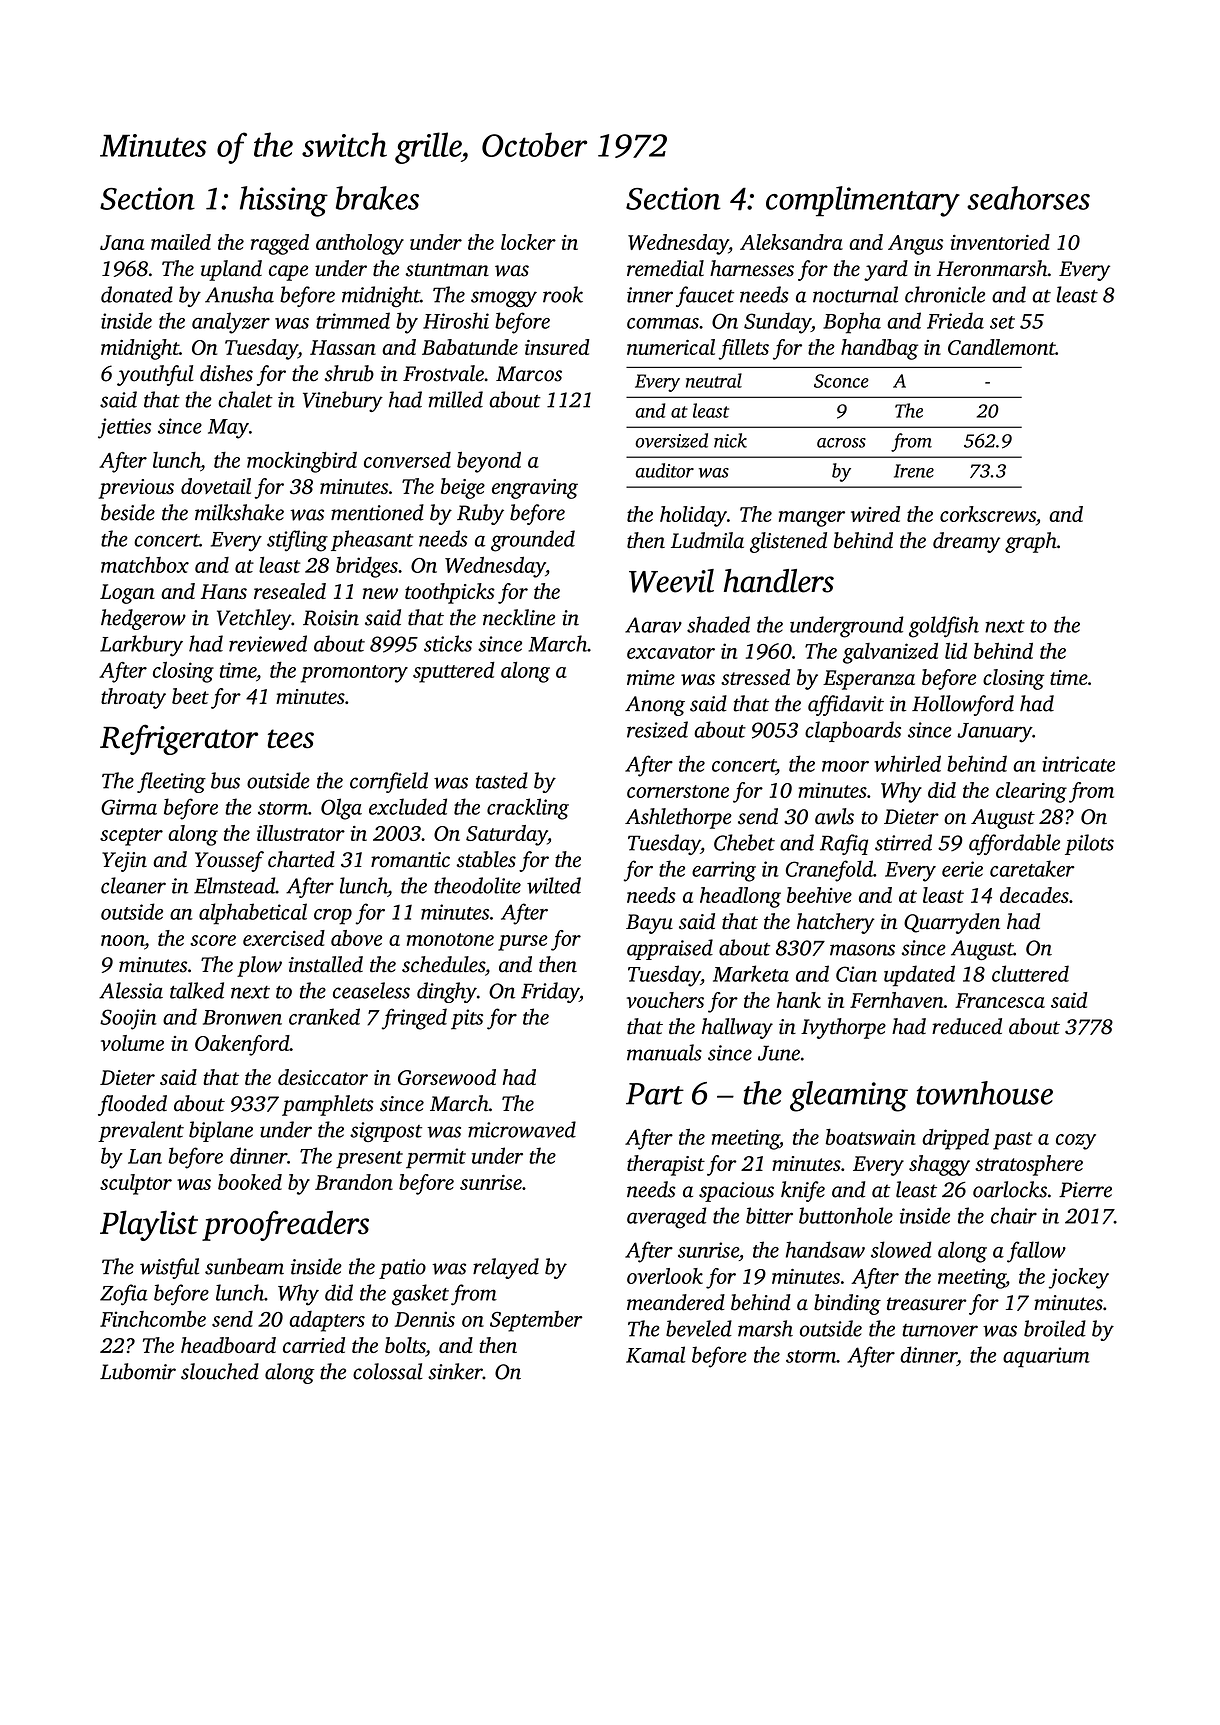  What do you see at coordinates (377, 512) in the image?
I see `mentioned` at bounding box center [377, 512].
